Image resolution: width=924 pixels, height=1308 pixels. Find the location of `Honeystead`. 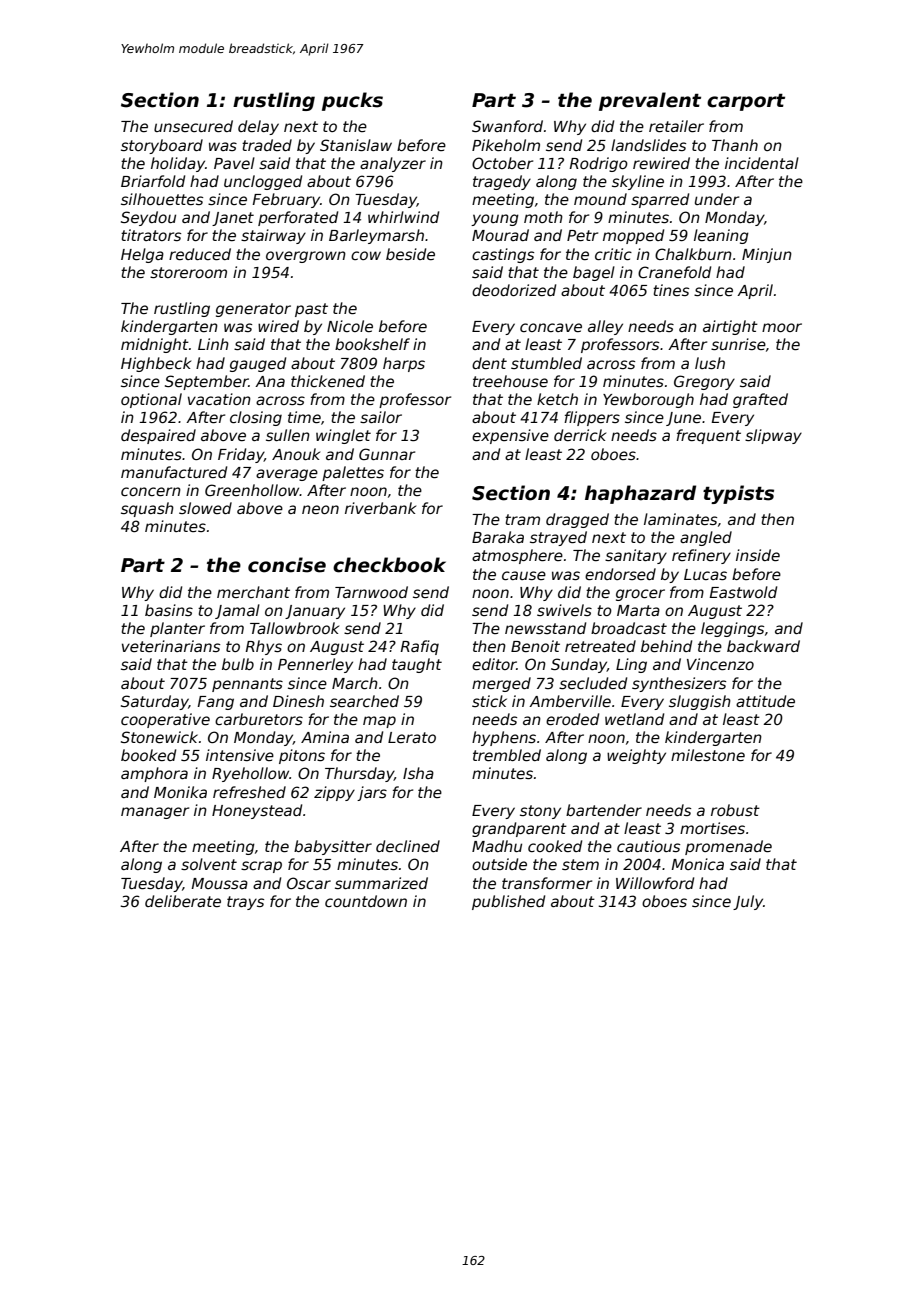

Honeystead is located at coordinates (257, 811).
